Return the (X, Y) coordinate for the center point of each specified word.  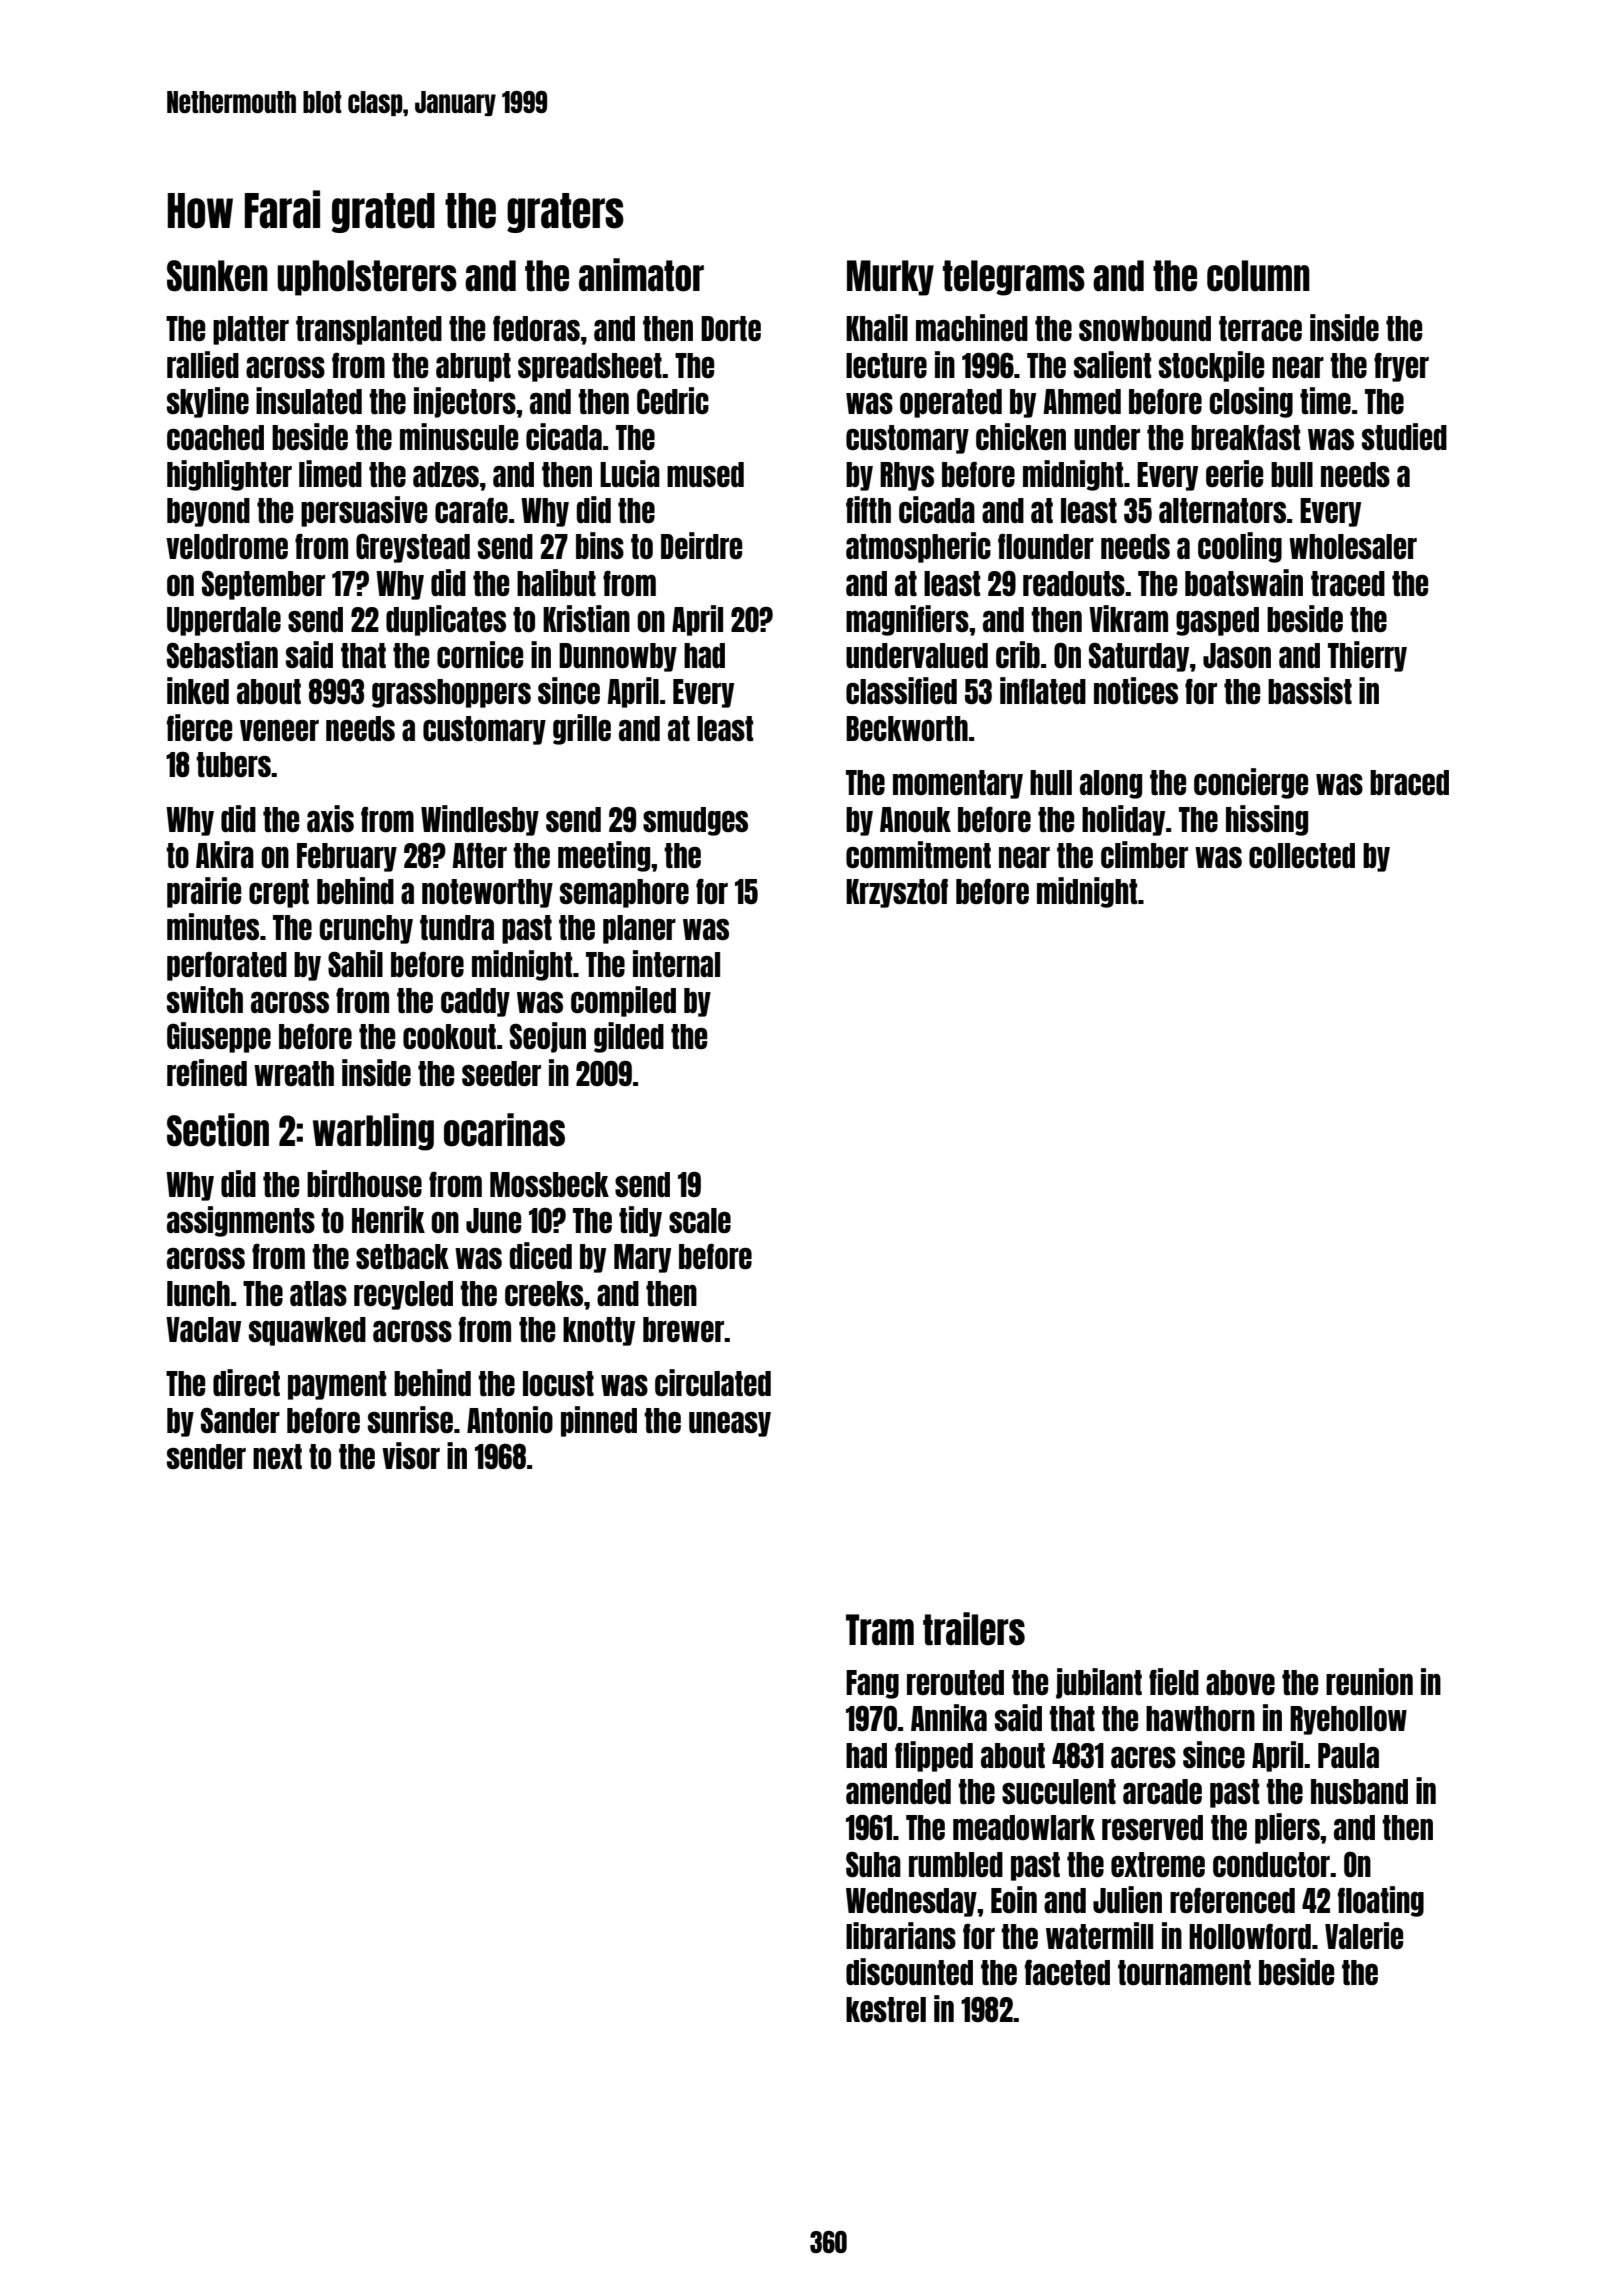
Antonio (510, 1419)
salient (1112, 364)
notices (1136, 690)
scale (700, 1220)
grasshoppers (451, 693)
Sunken (217, 276)
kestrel (886, 2009)
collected (1302, 855)
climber (1144, 854)
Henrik (388, 1219)
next (277, 1456)
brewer (684, 1329)
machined (972, 327)
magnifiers (907, 620)
